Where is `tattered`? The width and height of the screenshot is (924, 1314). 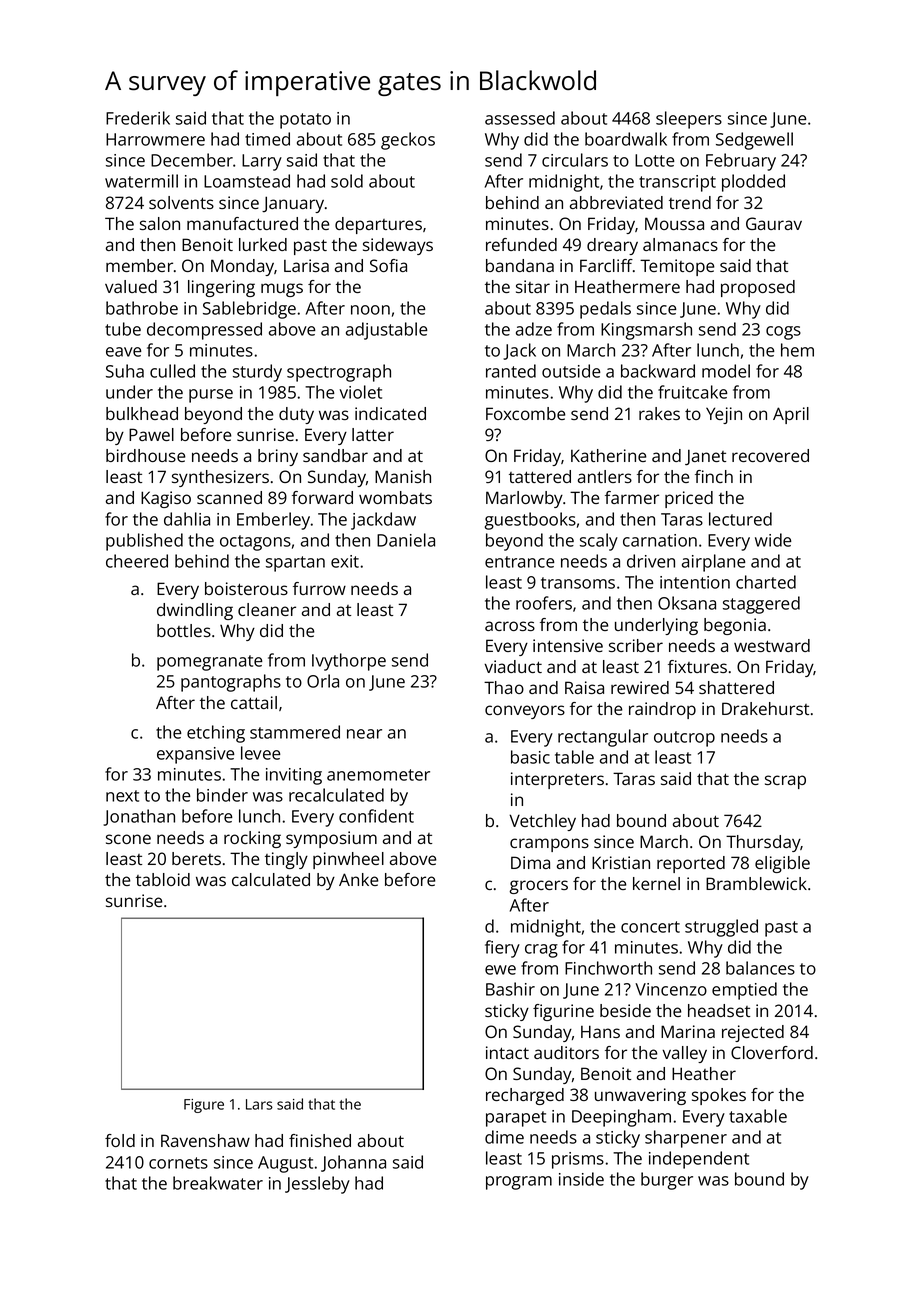 tattered is located at coordinates (540, 476).
